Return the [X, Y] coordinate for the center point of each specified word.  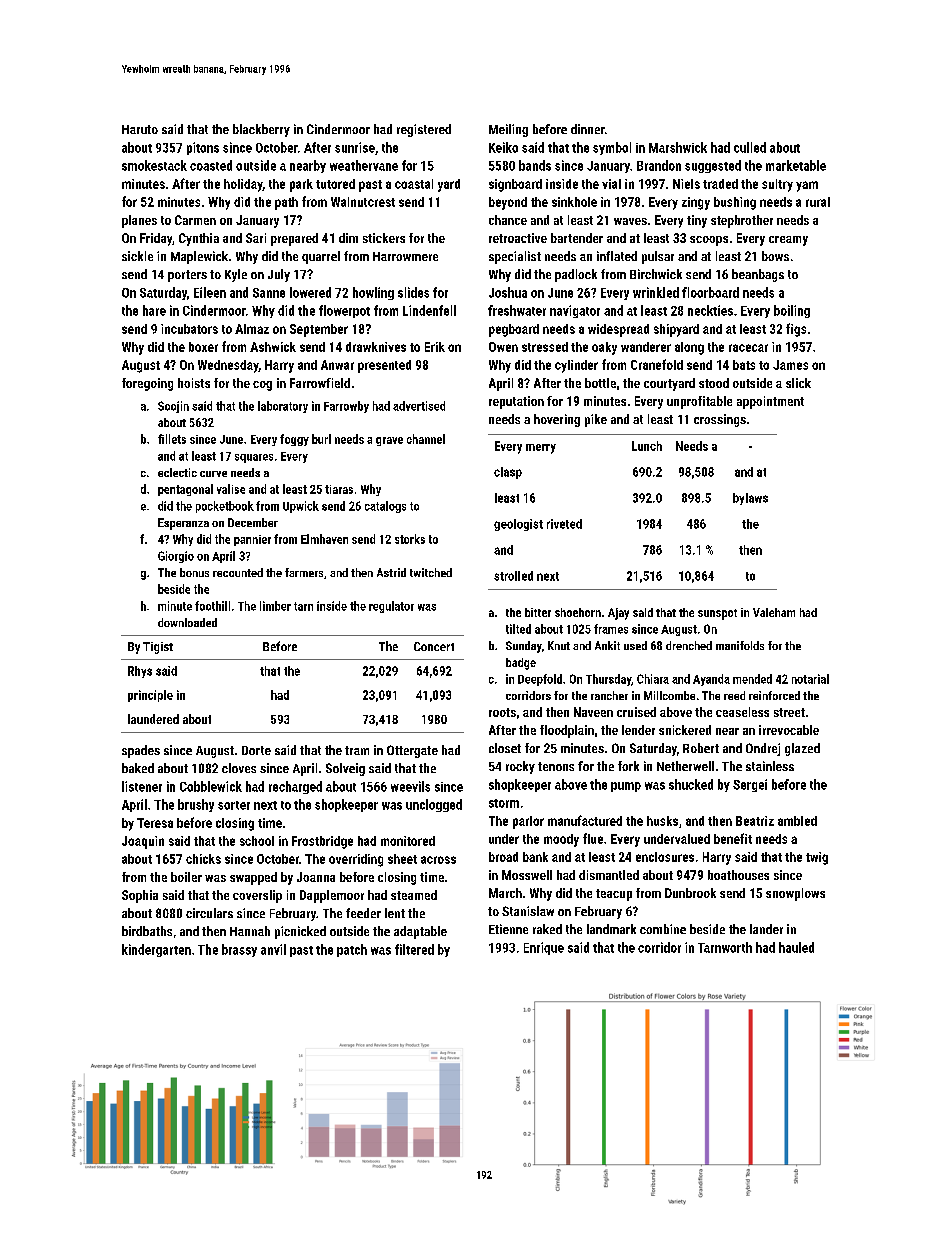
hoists [194, 383]
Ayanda [711, 680]
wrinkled [656, 292]
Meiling [508, 130]
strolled [513, 576]
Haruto [140, 129]
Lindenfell [429, 310]
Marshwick [678, 147]
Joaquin [143, 842]
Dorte [256, 750]
